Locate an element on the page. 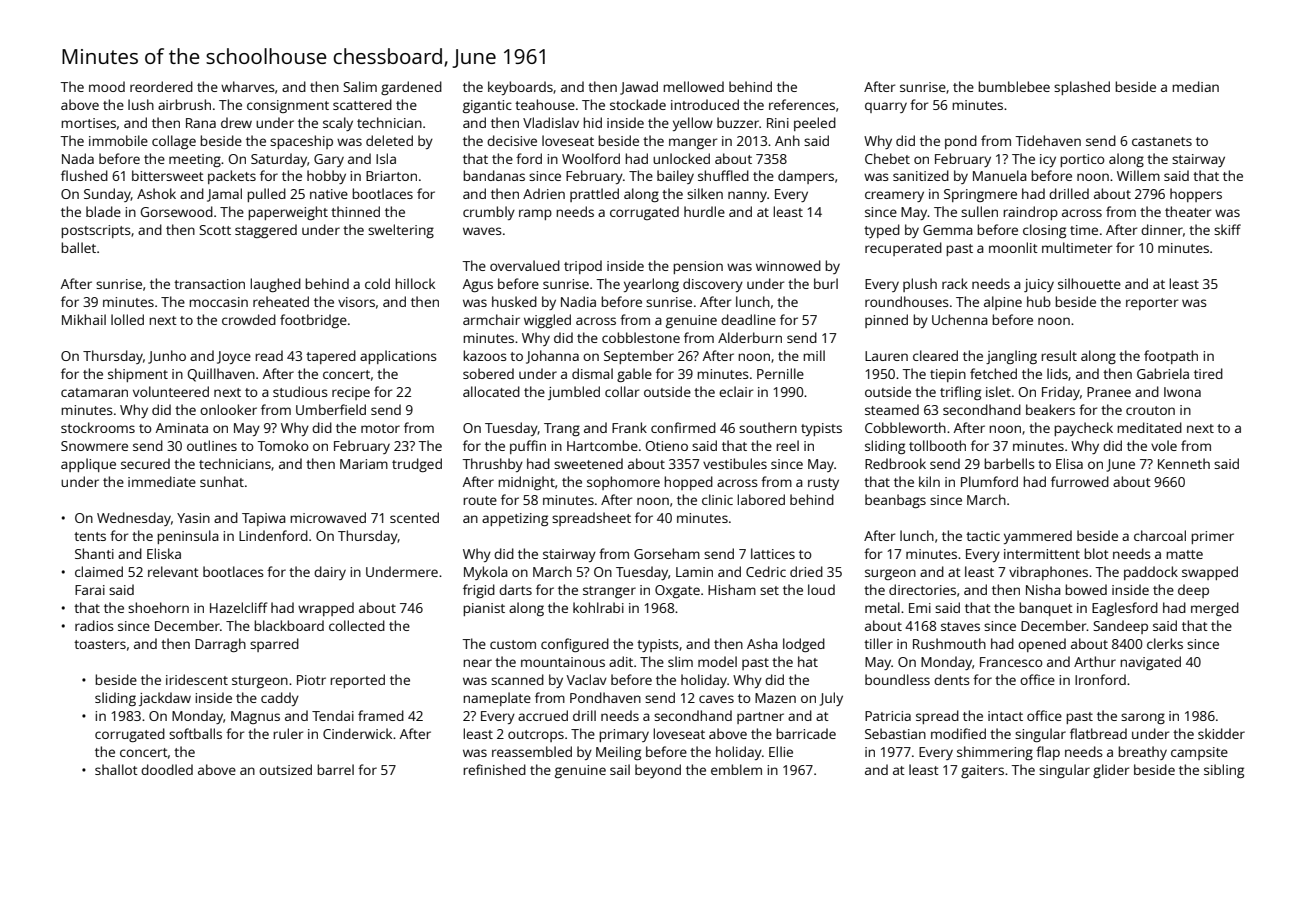 The image size is (1308, 924). prattled is located at coordinates (594, 195).
